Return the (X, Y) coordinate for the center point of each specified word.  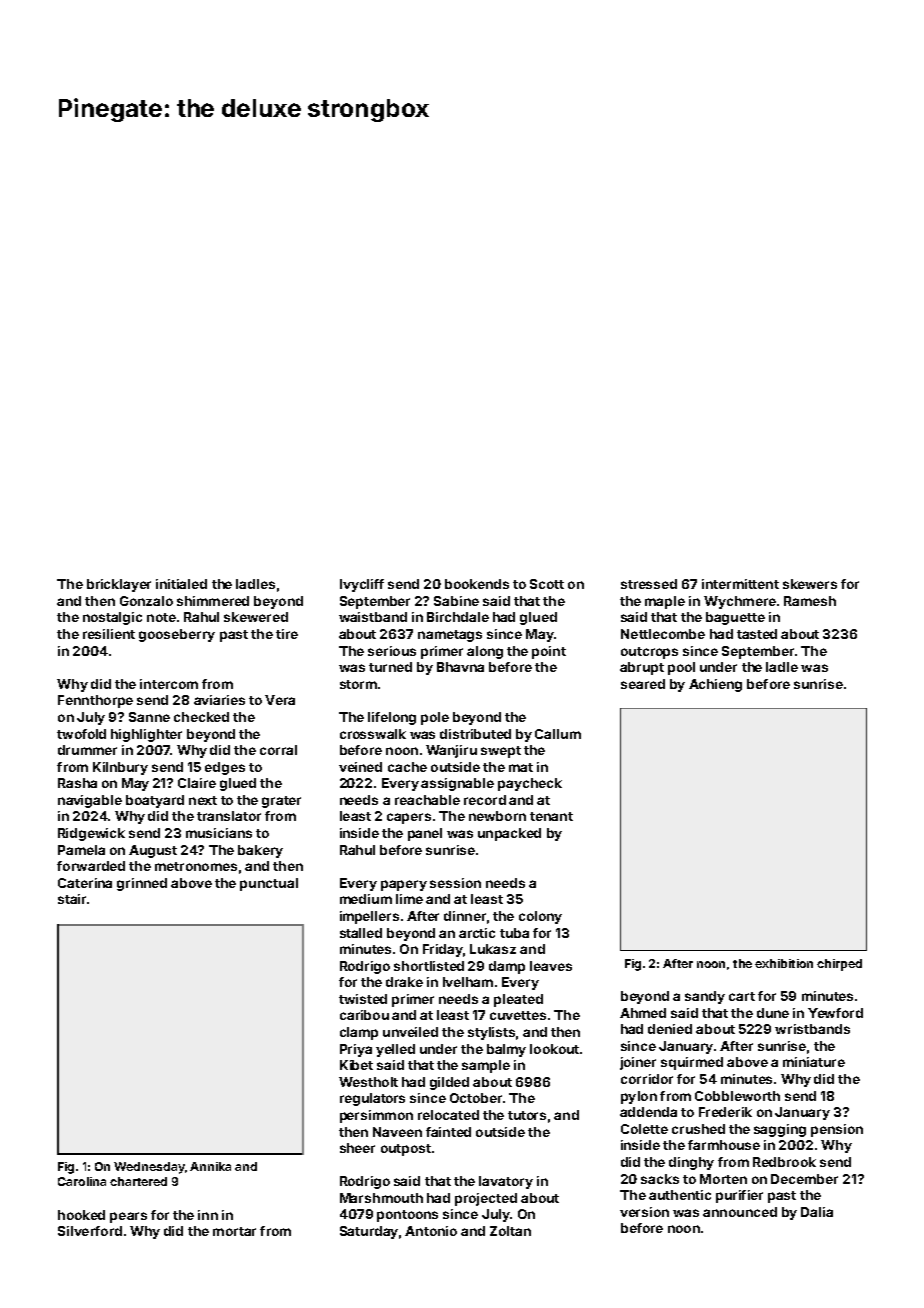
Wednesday (149, 1168)
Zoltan (510, 1231)
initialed (181, 584)
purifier (739, 1196)
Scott (547, 584)
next (203, 800)
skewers (810, 584)
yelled (395, 1050)
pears (128, 1217)
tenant (551, 816)
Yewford (835, 1013)
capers (409, 818)
